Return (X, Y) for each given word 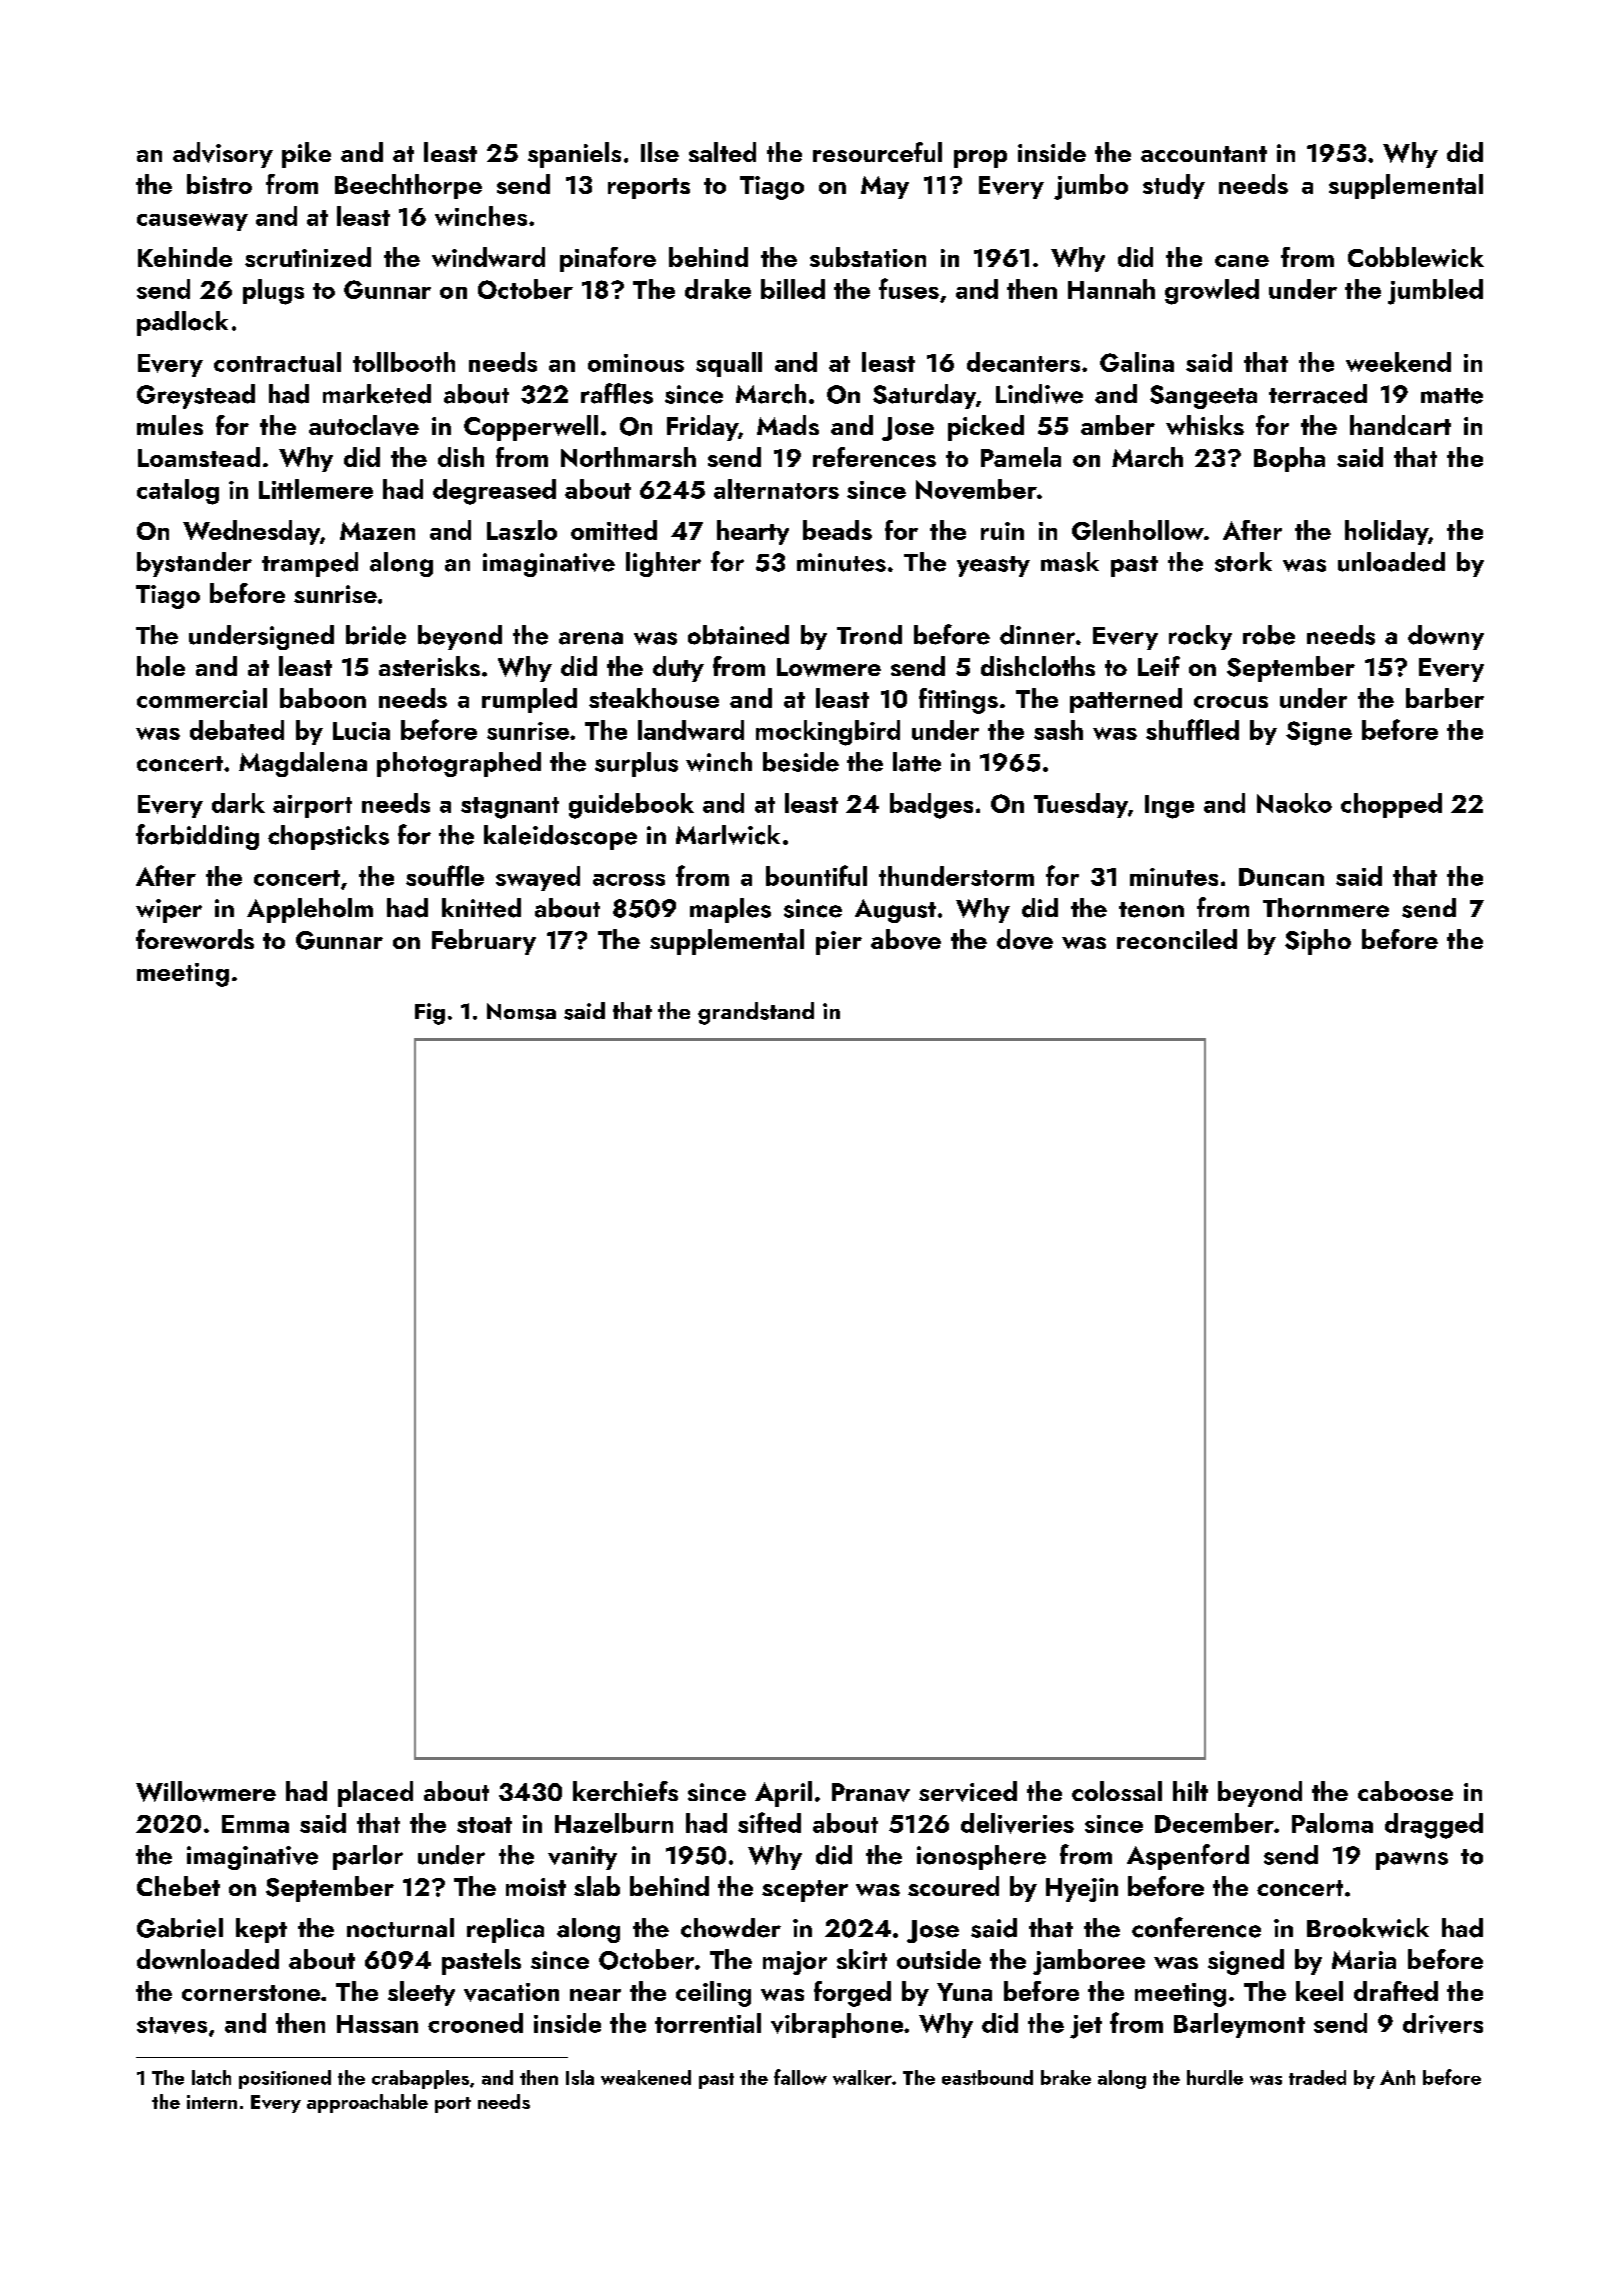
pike (306, 155)
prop (980, 159)
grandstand (756, 1013)
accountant (1204, 154)
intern (212, 2102)
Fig (430, 1014)
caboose (1405, 1791)
